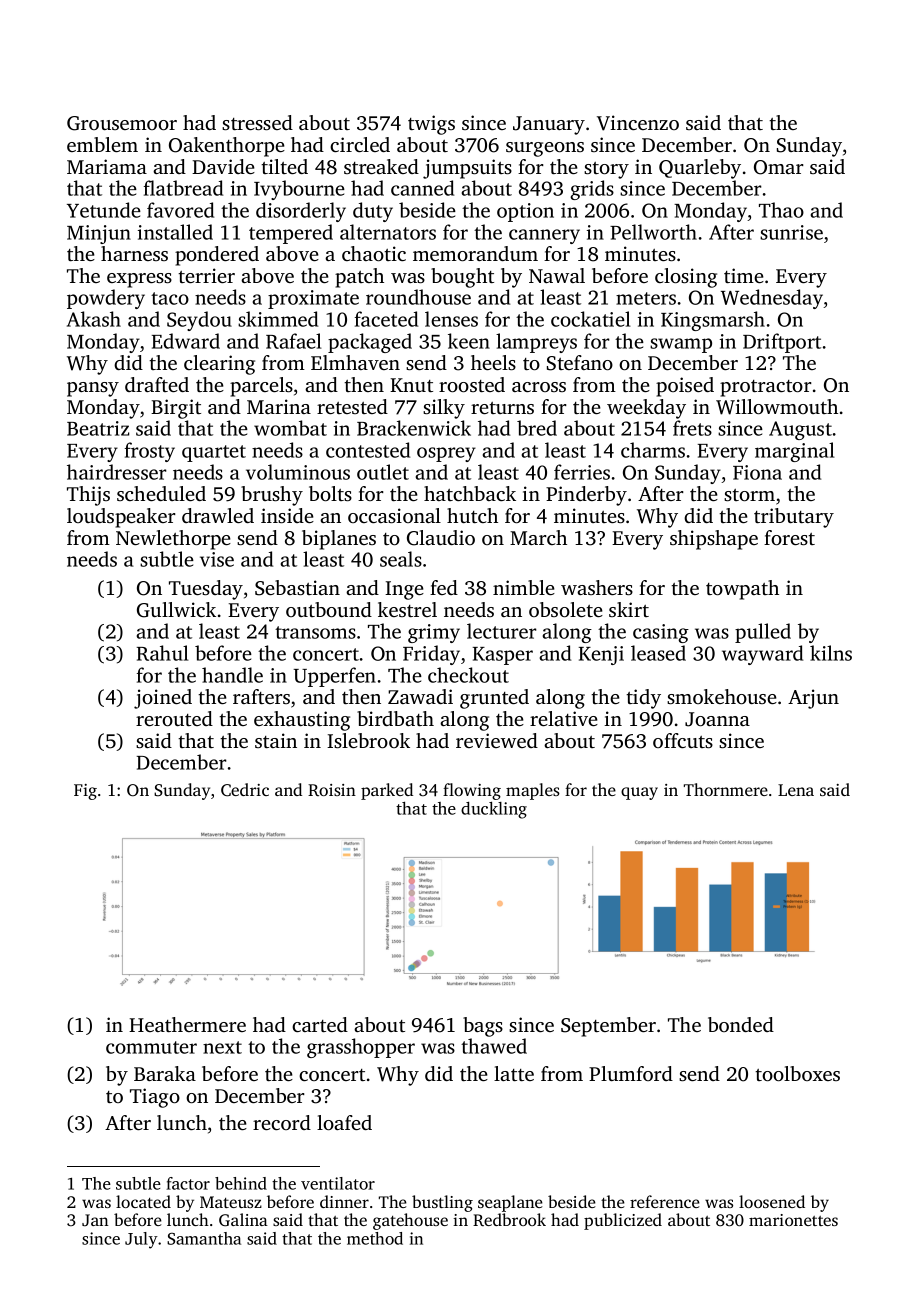  I want to click on storm, so click(749, 495).
